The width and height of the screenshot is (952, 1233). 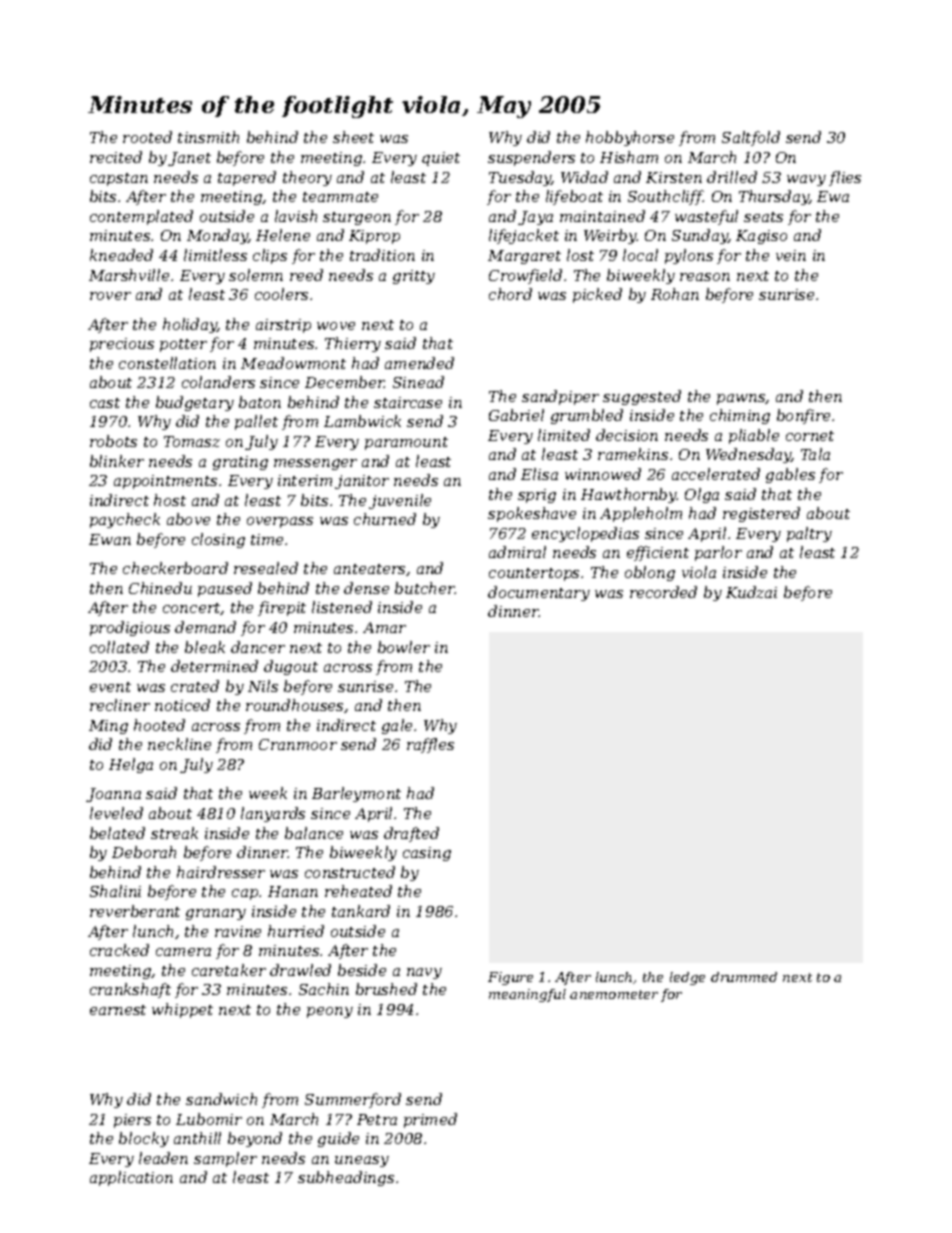 I want to click on sandwich, so click(x=221, y=1099).
